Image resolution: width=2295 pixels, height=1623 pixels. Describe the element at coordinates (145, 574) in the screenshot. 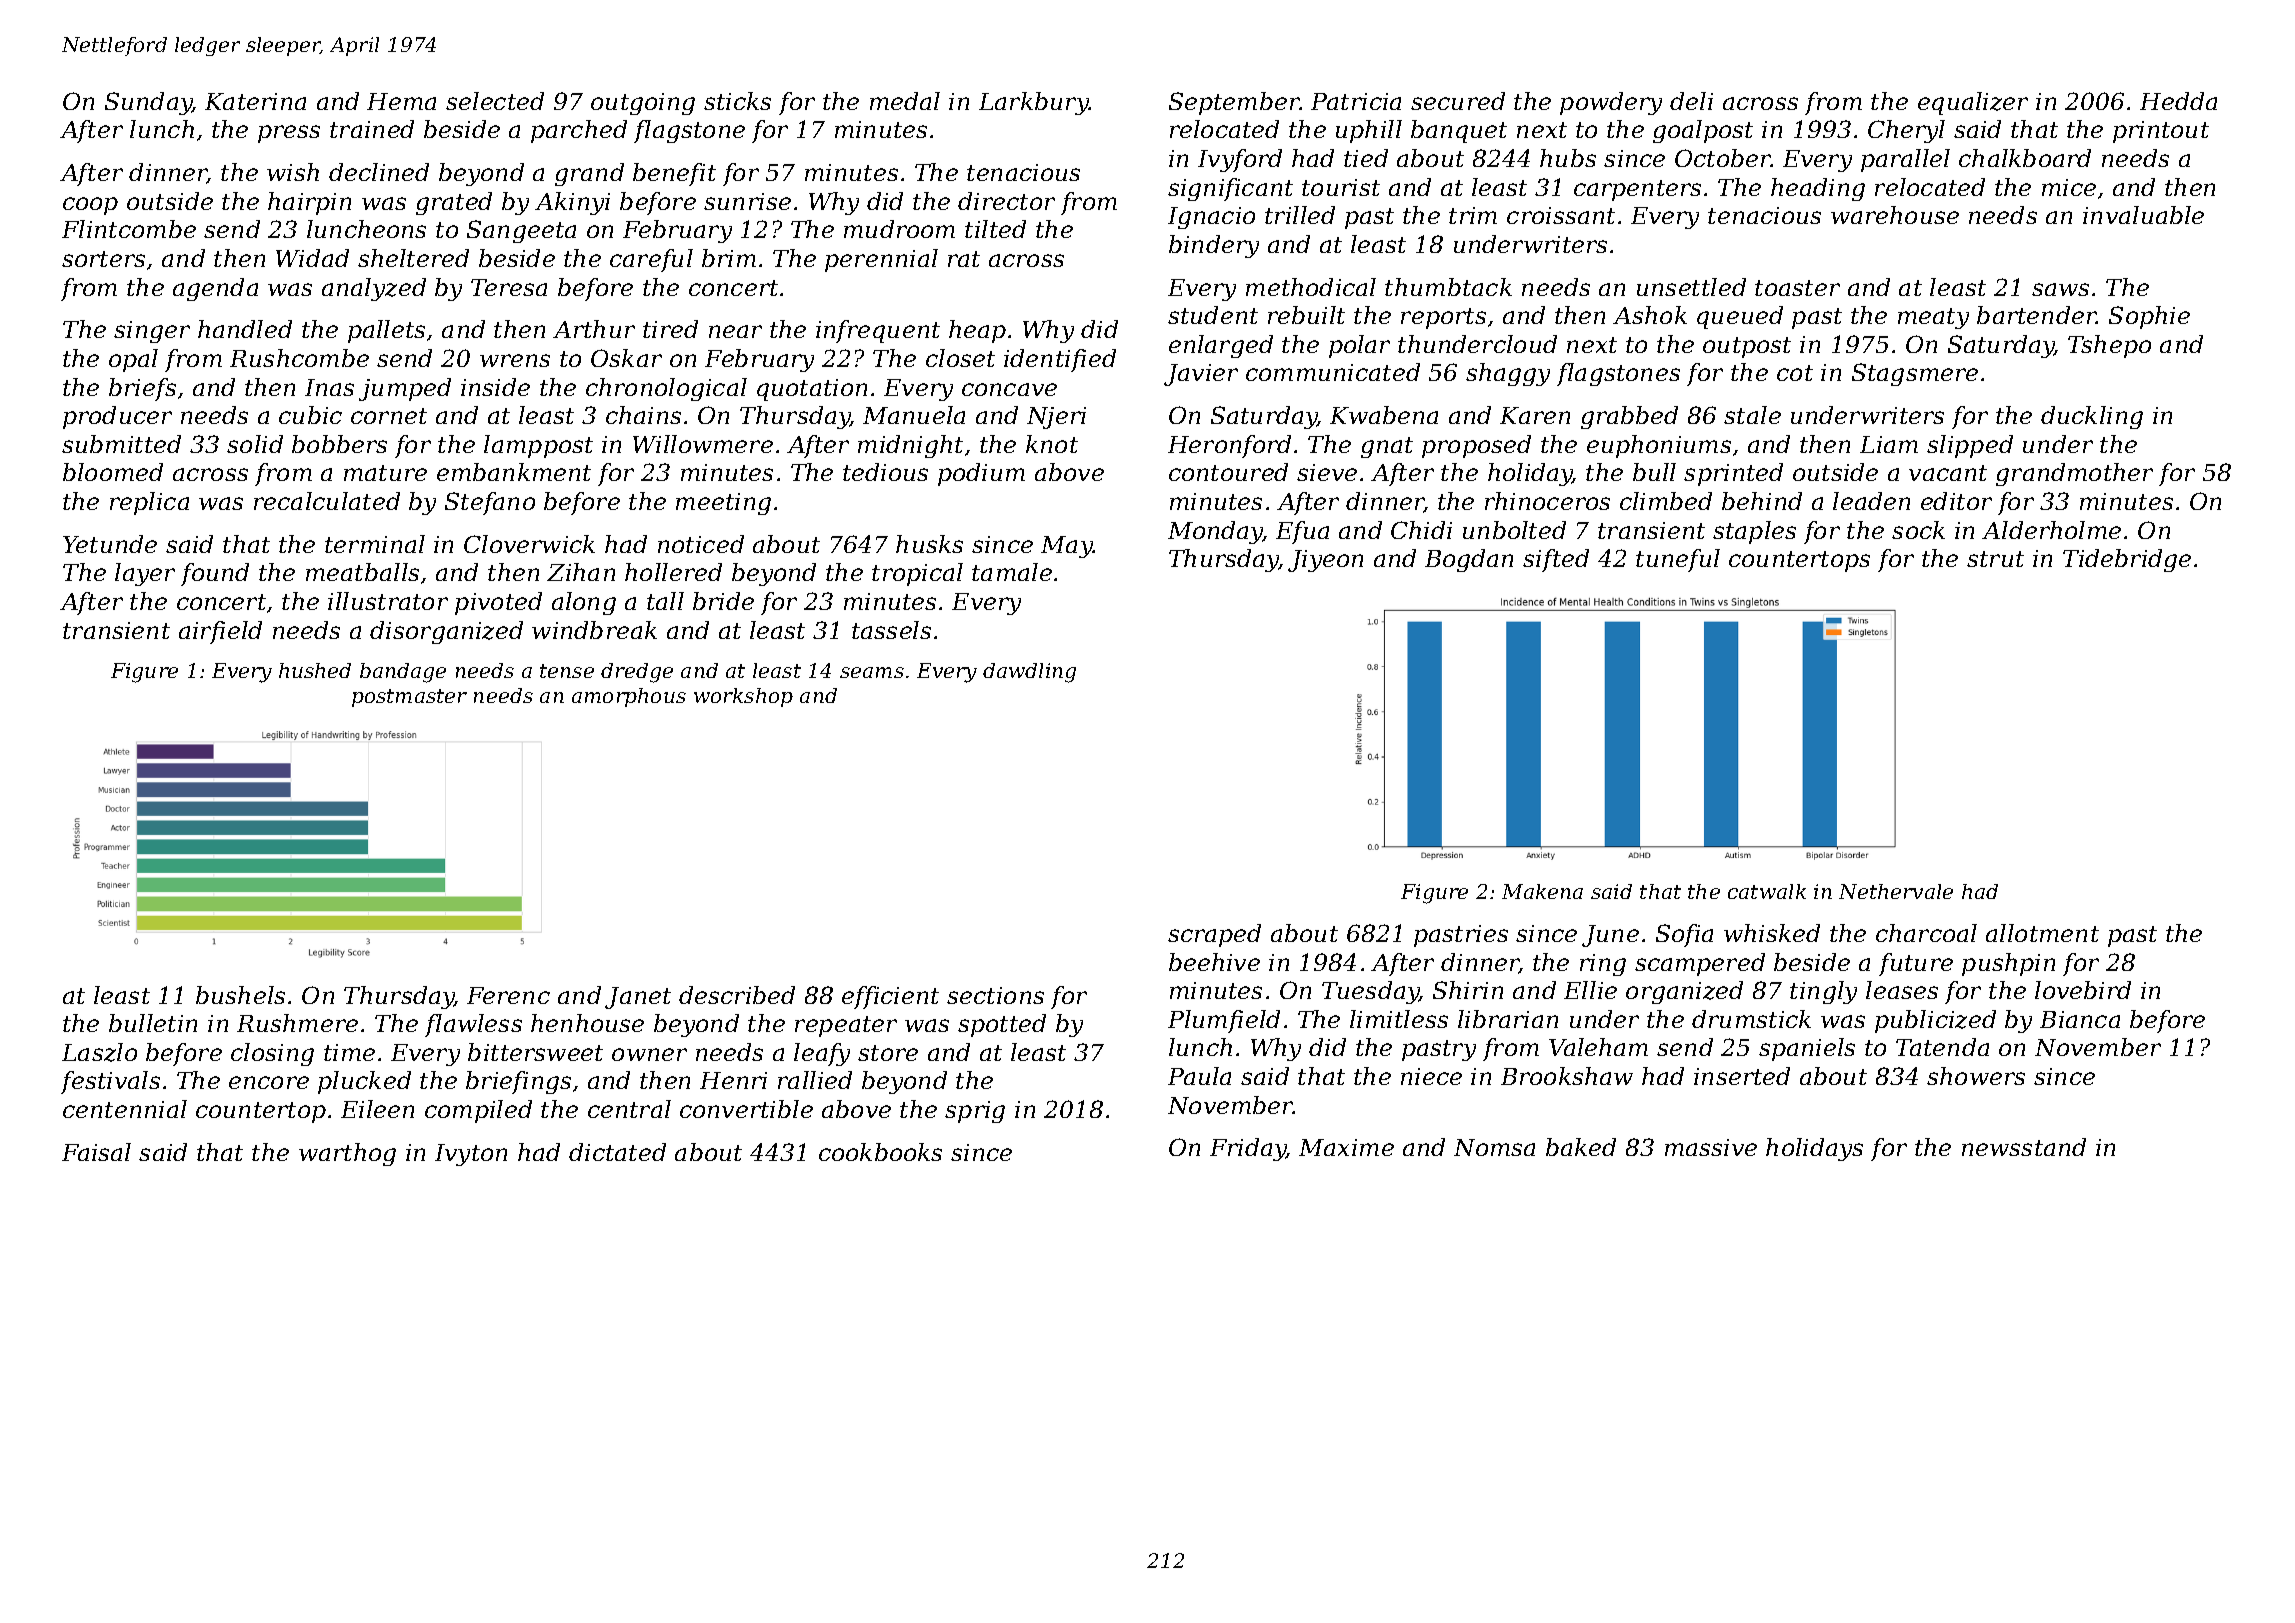

I see `layer` at that location.
